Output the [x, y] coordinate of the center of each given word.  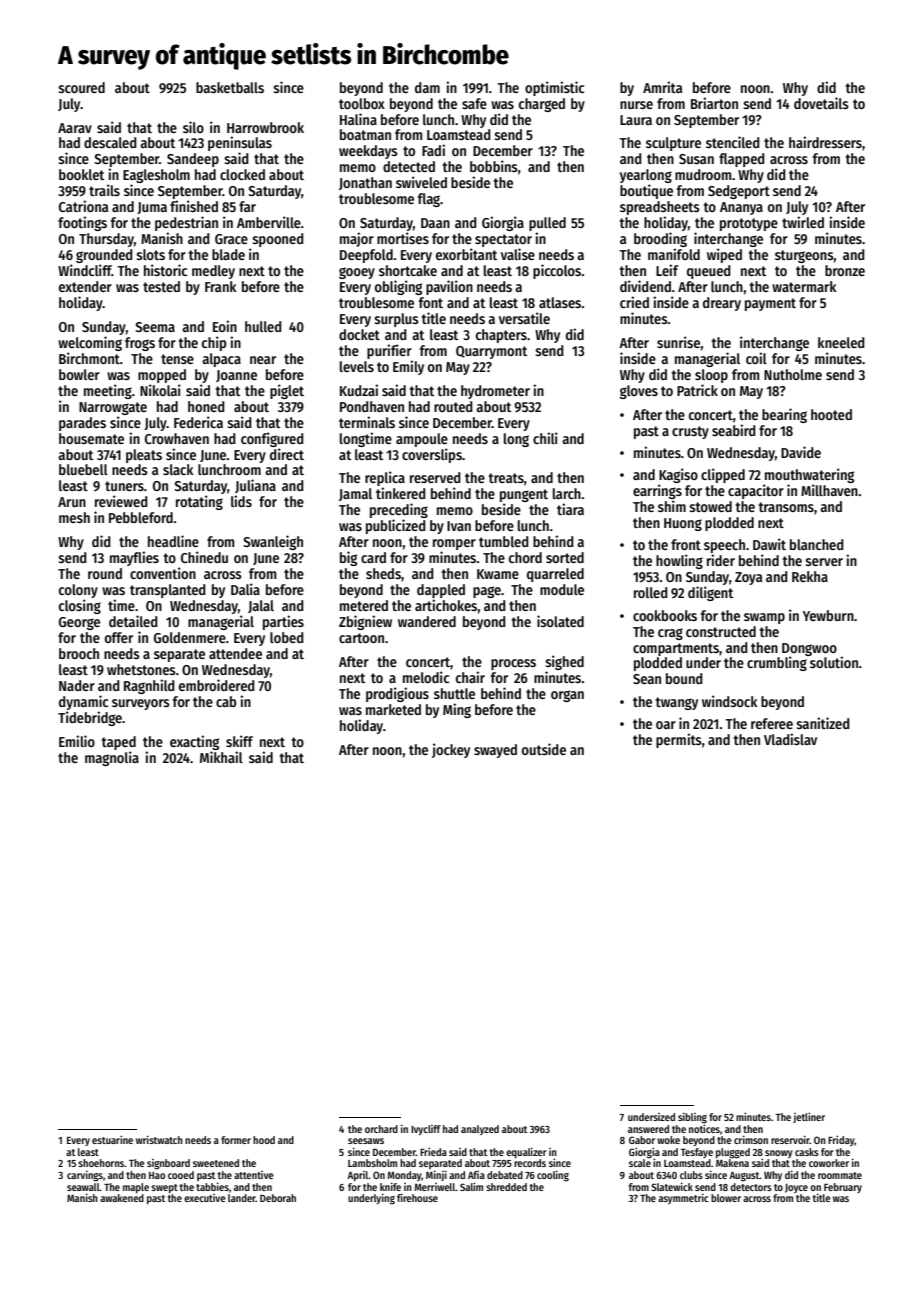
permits [679, 740]
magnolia [112, 758]
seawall [83, 1187]
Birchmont [89, 358]
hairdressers [825, 142]
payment [770, 304]
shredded [506, 1187]
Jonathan [365, 183]
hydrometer [495, 392]
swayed [495, 751]
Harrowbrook [265, 127]
